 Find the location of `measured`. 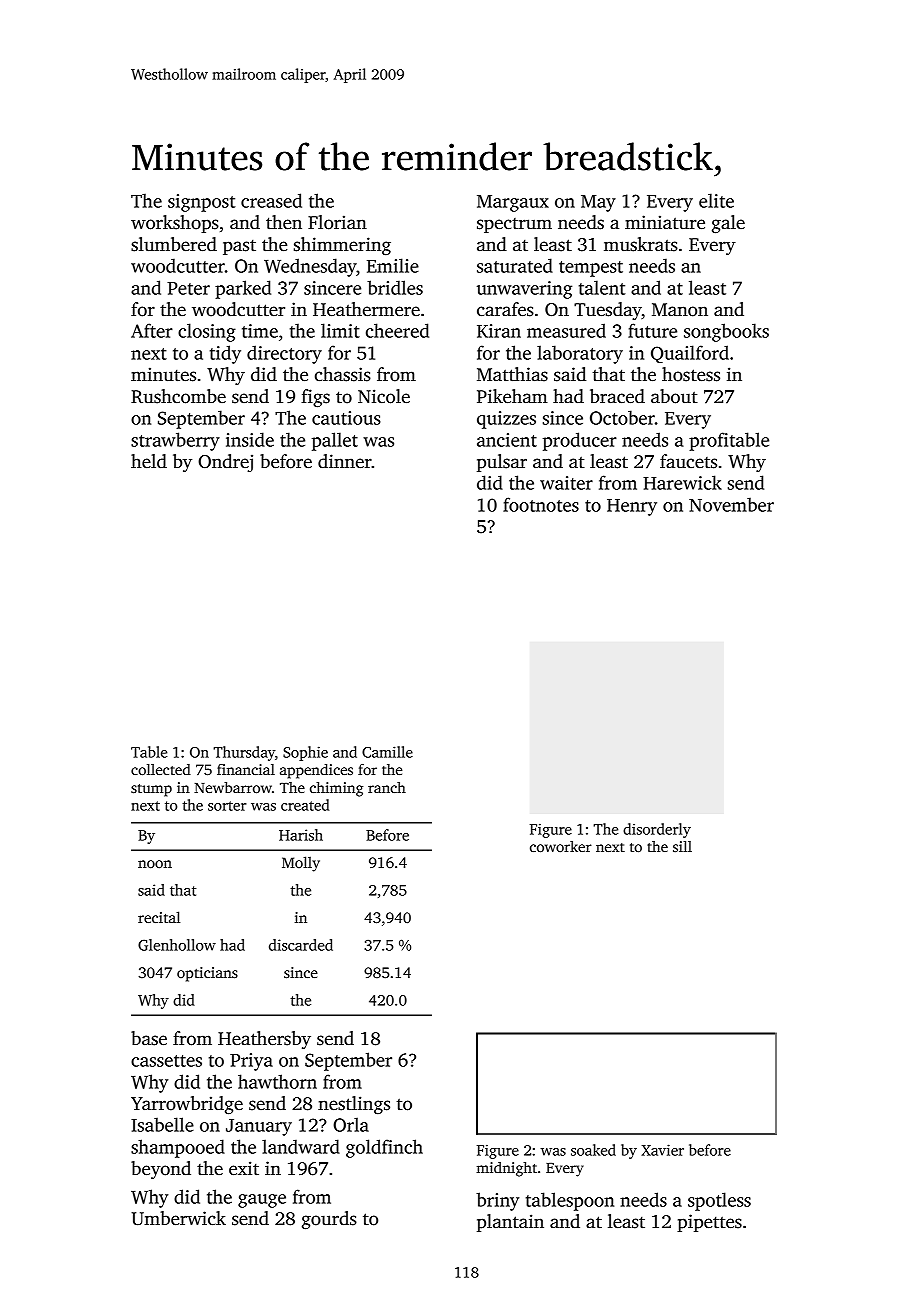

measured is located at coordinates (566, 330).
